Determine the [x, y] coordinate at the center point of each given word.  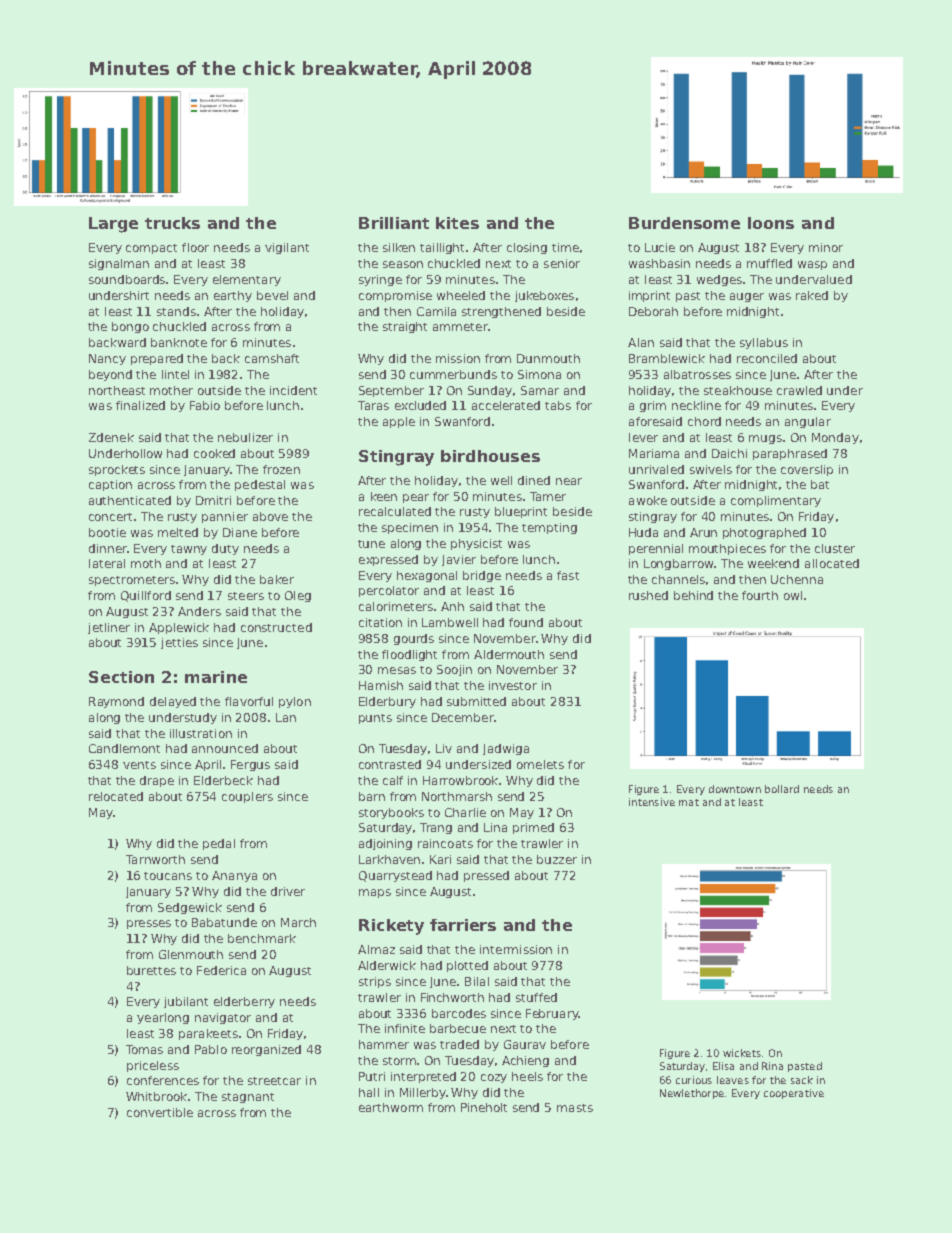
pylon [295, 702]
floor [195, 247]
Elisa [723, 1066]
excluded [420, 405]
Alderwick [387, 965]
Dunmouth [548, 358]
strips [375, 982]
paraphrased [790, 454]
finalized [140, 405]
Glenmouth [191, 954]
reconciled [767, 358]
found [526, 622]
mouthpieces [727, 549]
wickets [742, 1053]
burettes [151, 970]
